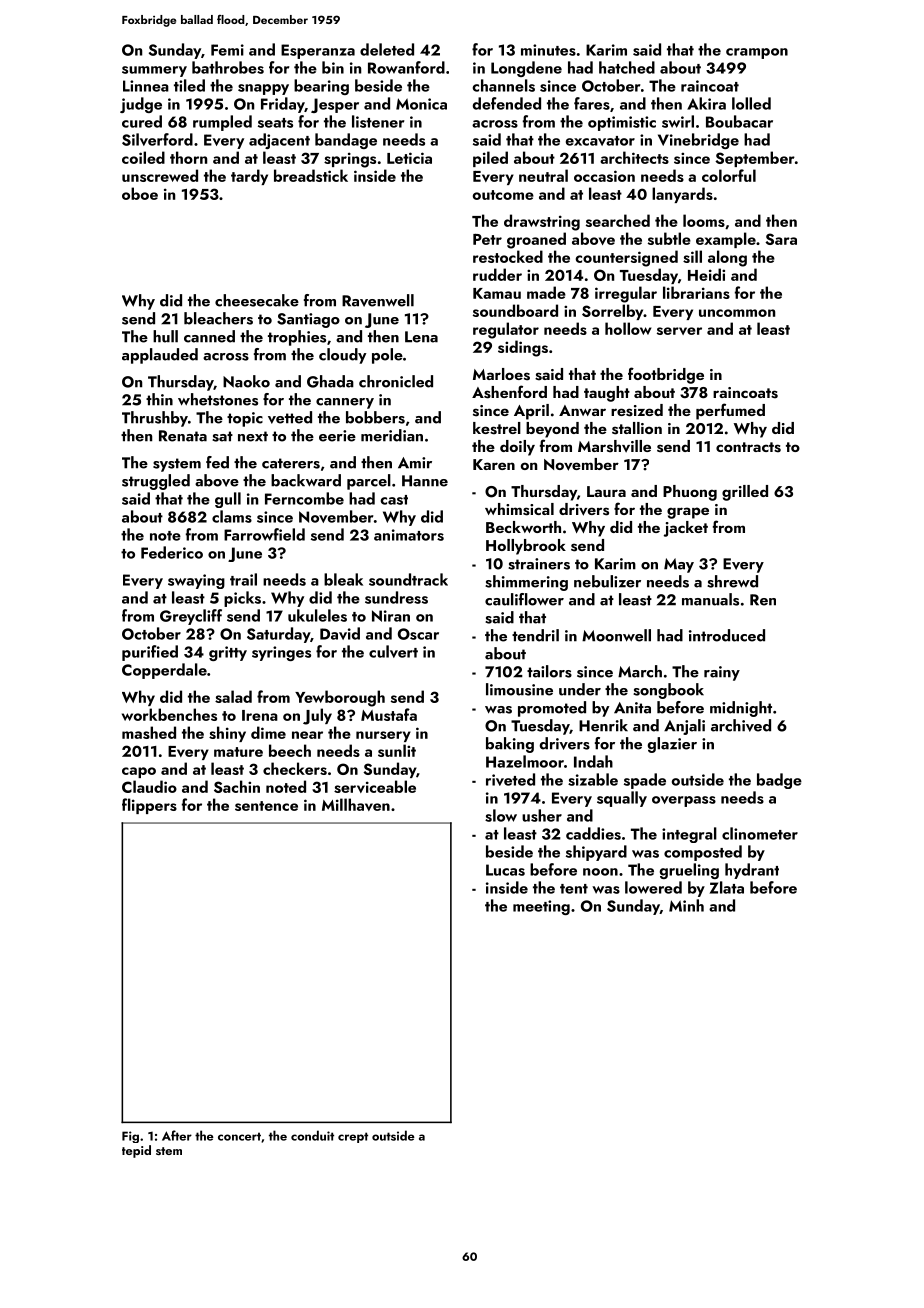 The height and width of the document is (1308, 924). Describe the element at coordinates (729, 175) in the document. I see `colorful` at that location.
